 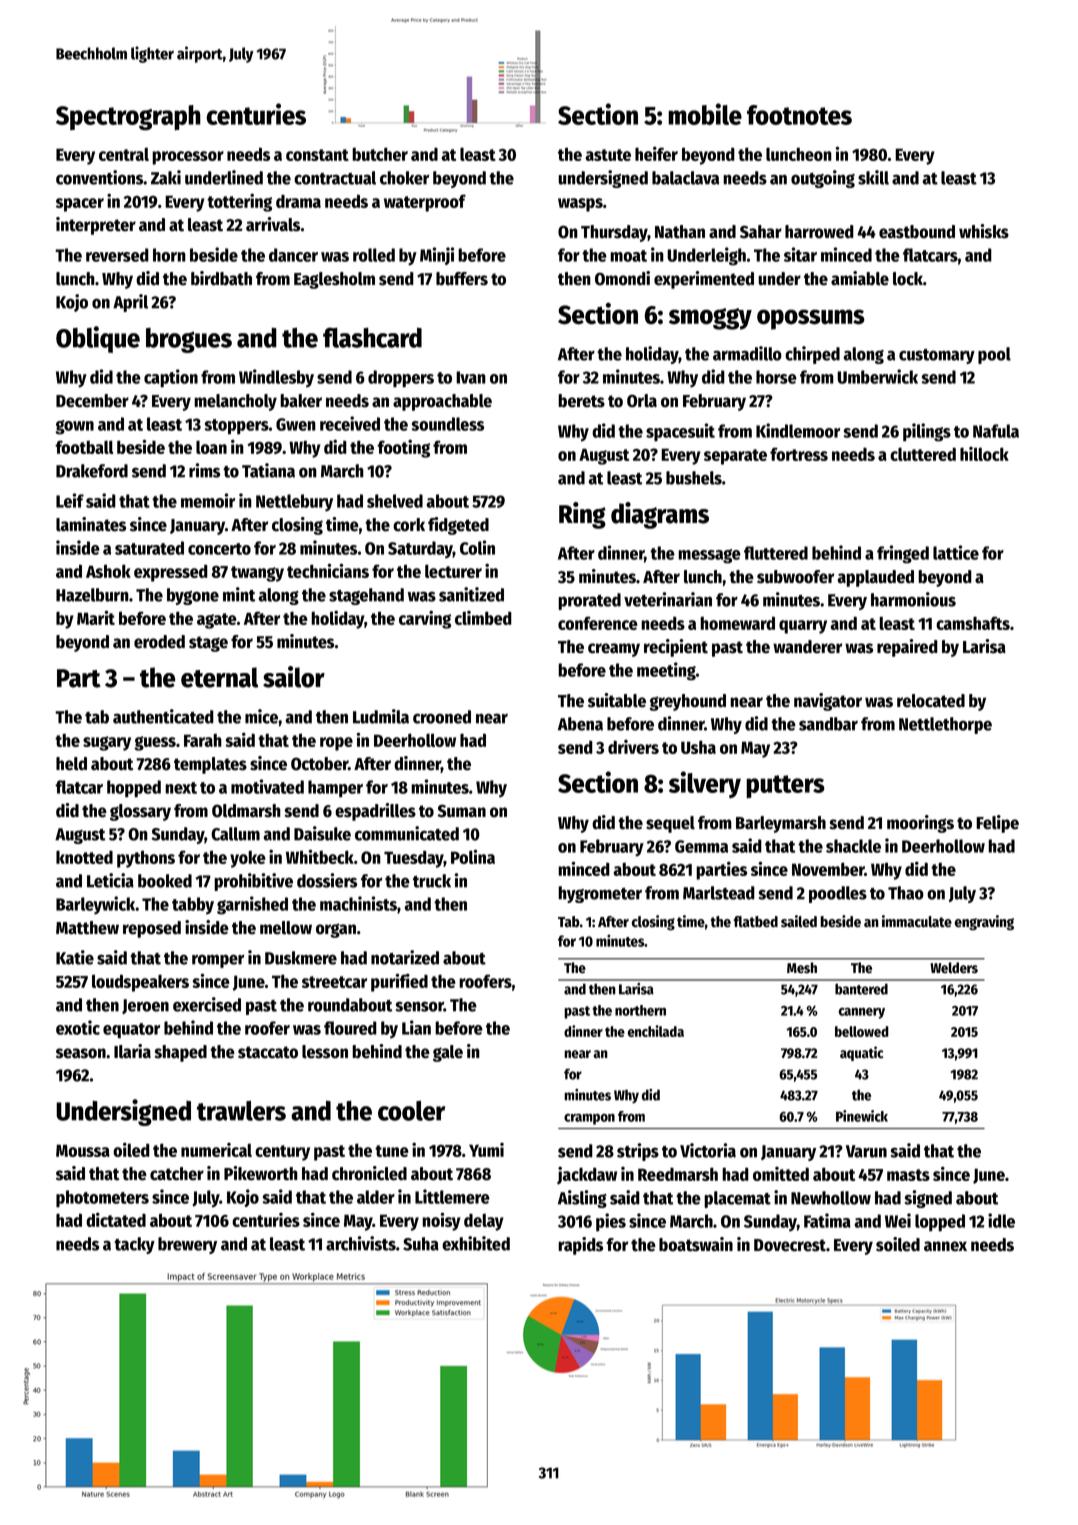 I want to click on boatswain, so click(x=696, y=1244).
